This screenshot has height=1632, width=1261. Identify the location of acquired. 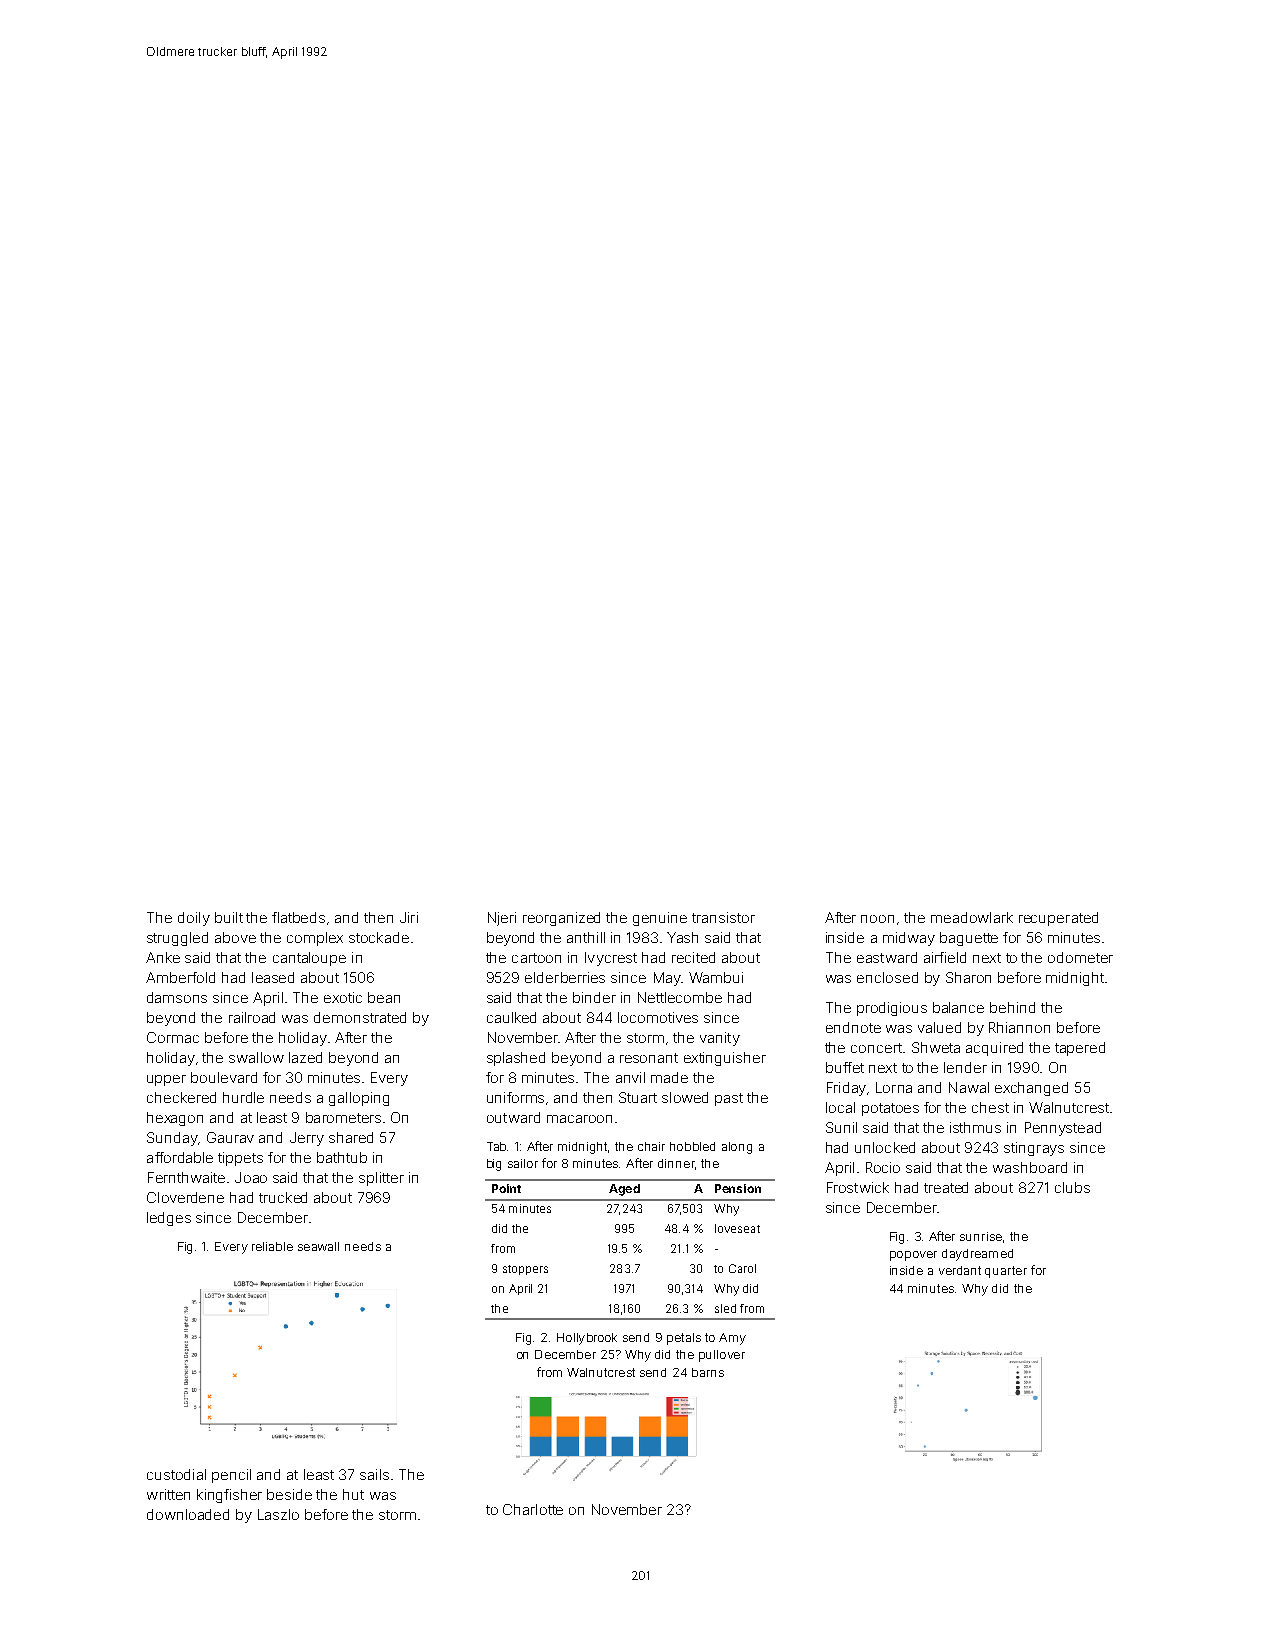
(994, 1049).
